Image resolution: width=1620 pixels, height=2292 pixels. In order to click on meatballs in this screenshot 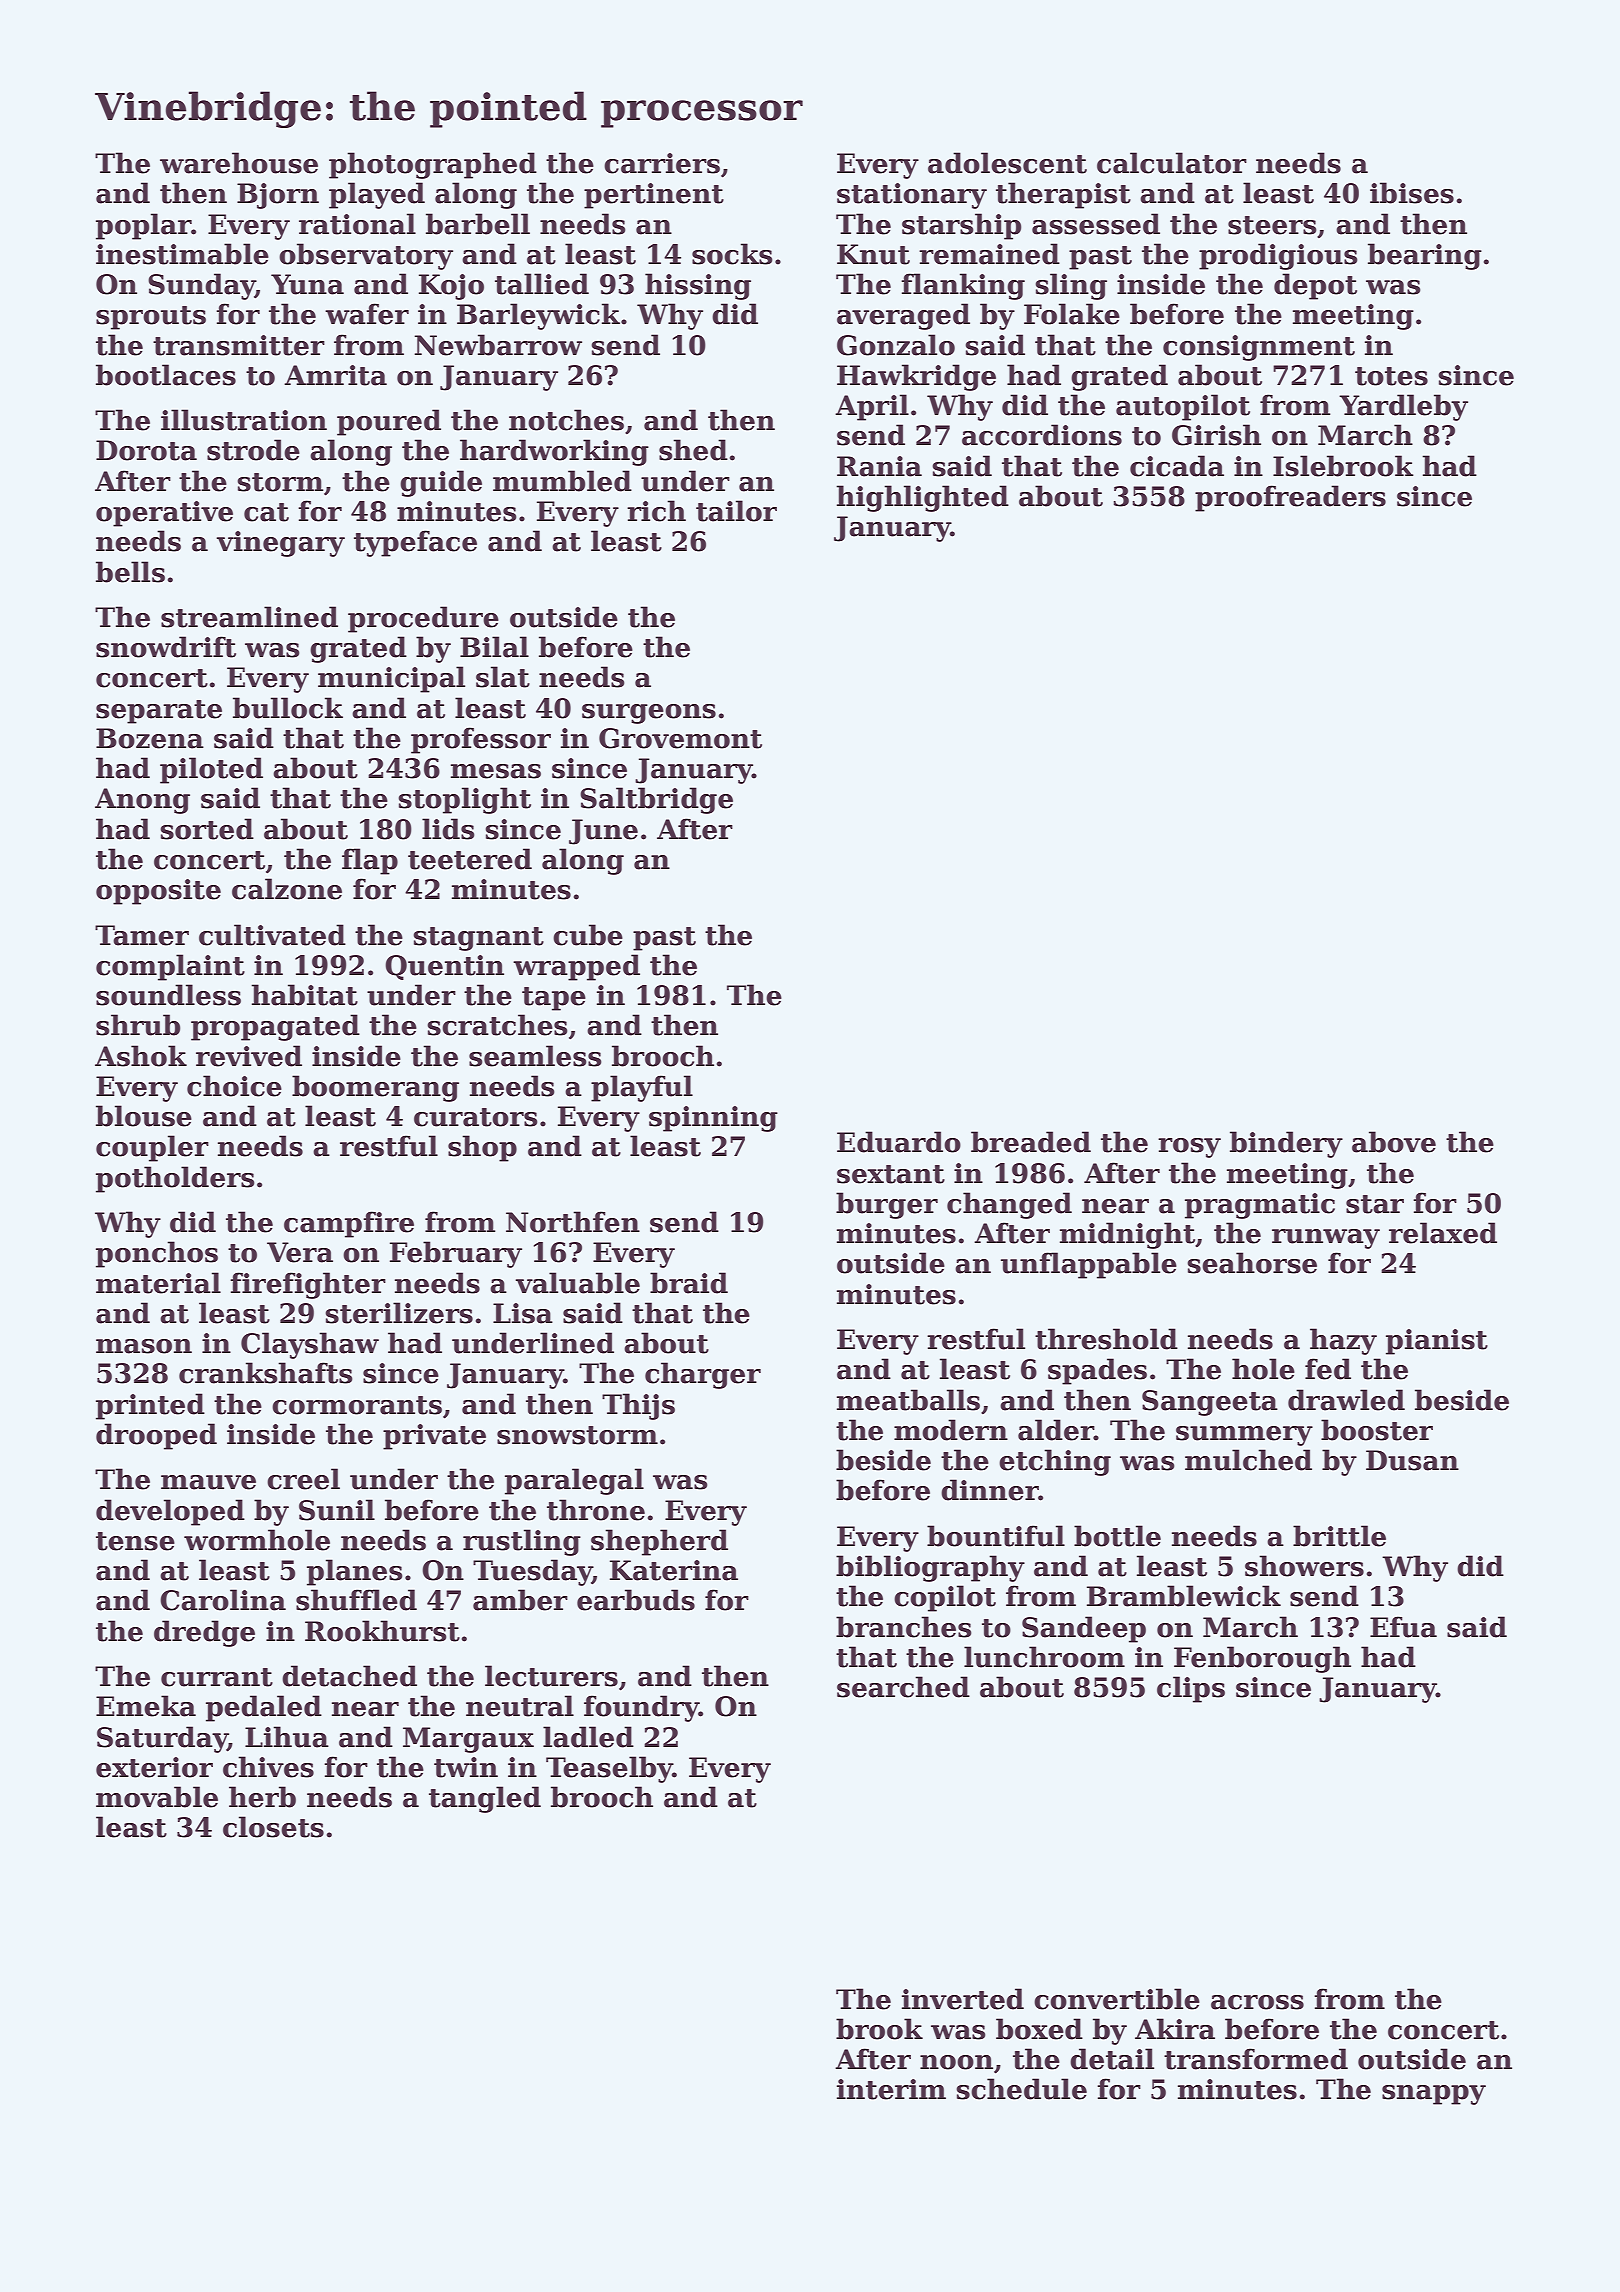, I will do `click(908, 1400)`.
